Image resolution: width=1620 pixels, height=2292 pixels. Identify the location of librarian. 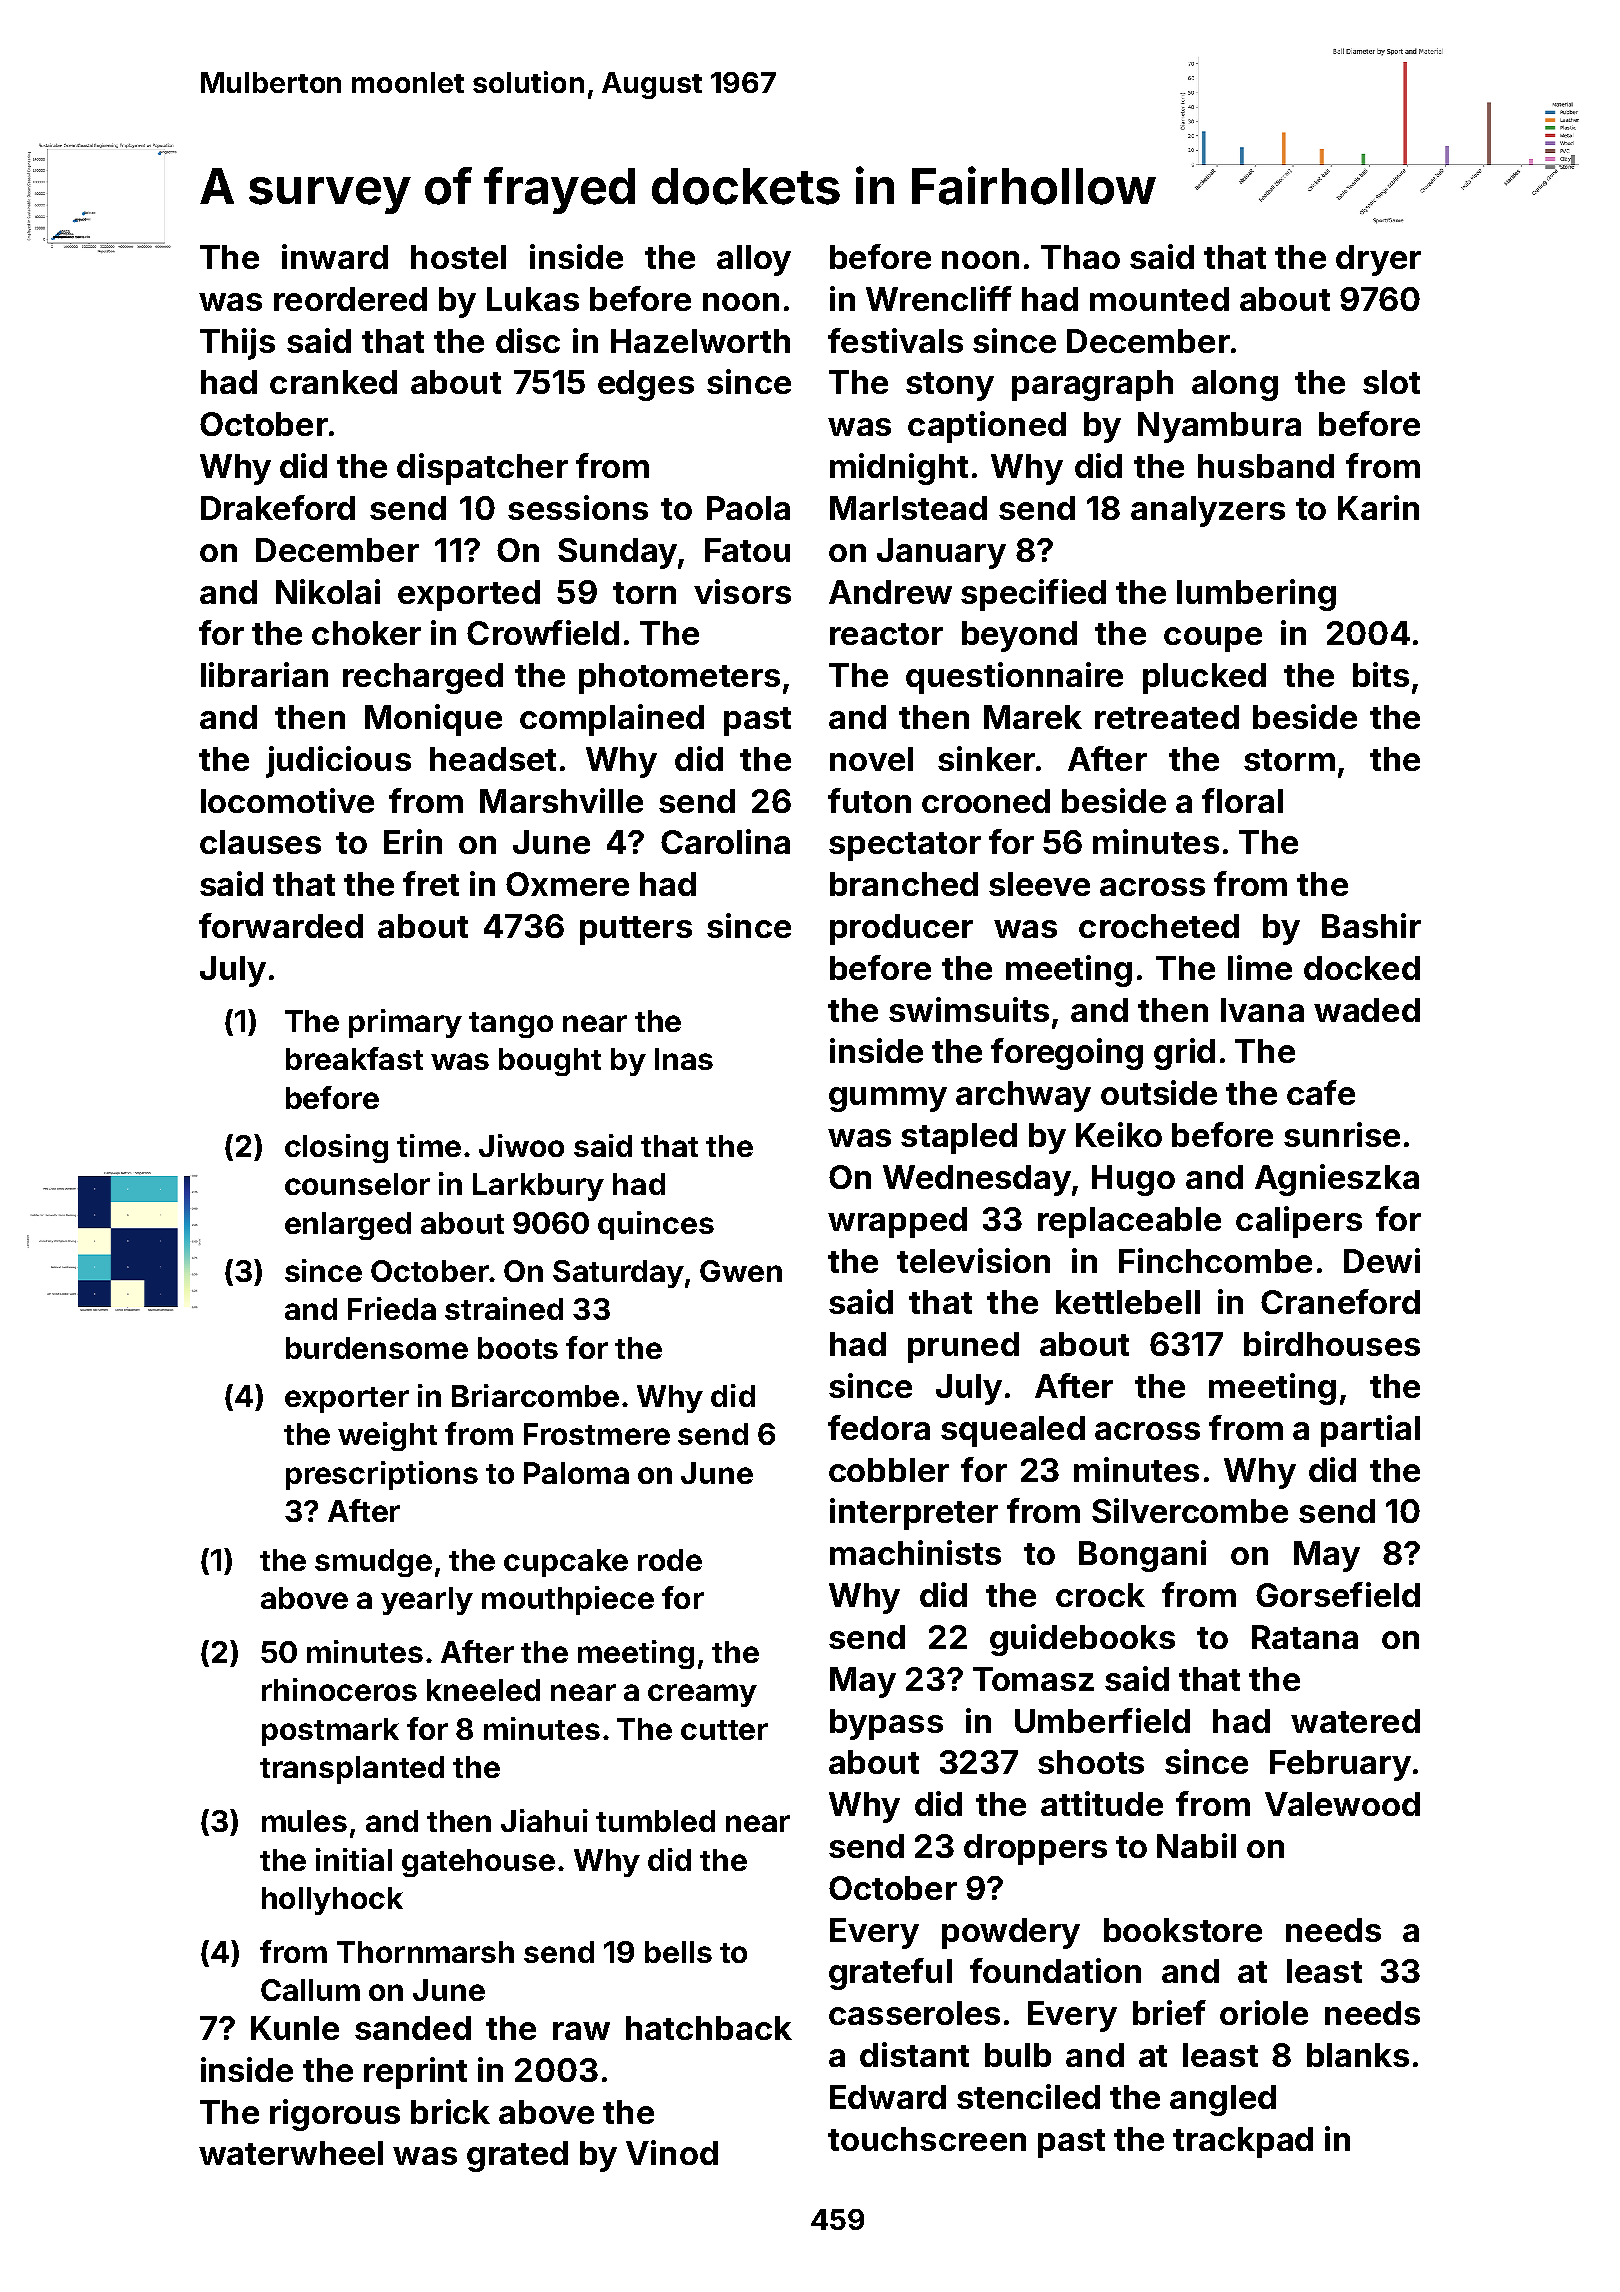
(264, 674).
